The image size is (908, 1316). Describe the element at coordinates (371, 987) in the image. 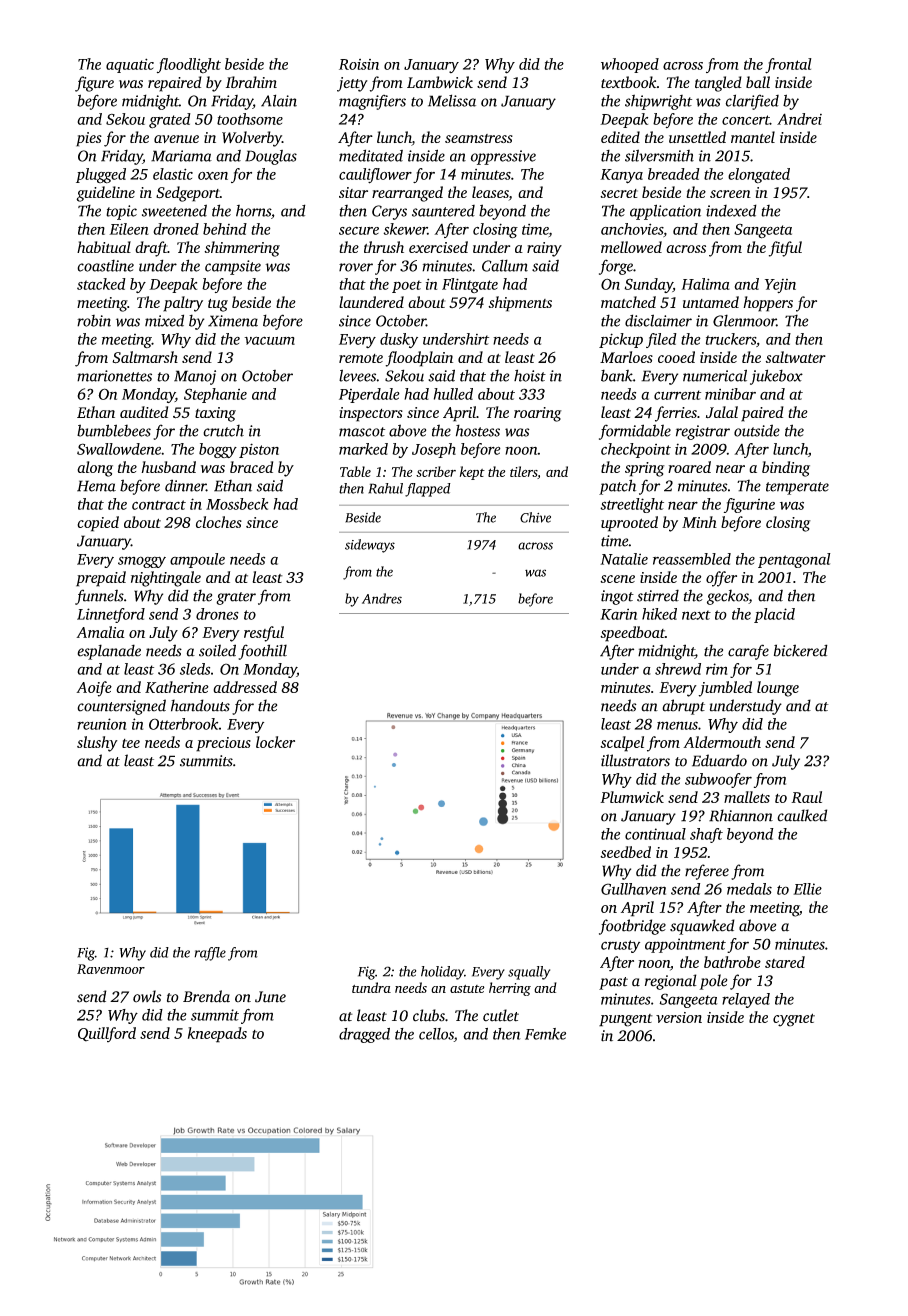

I see `tundra` at that location.
